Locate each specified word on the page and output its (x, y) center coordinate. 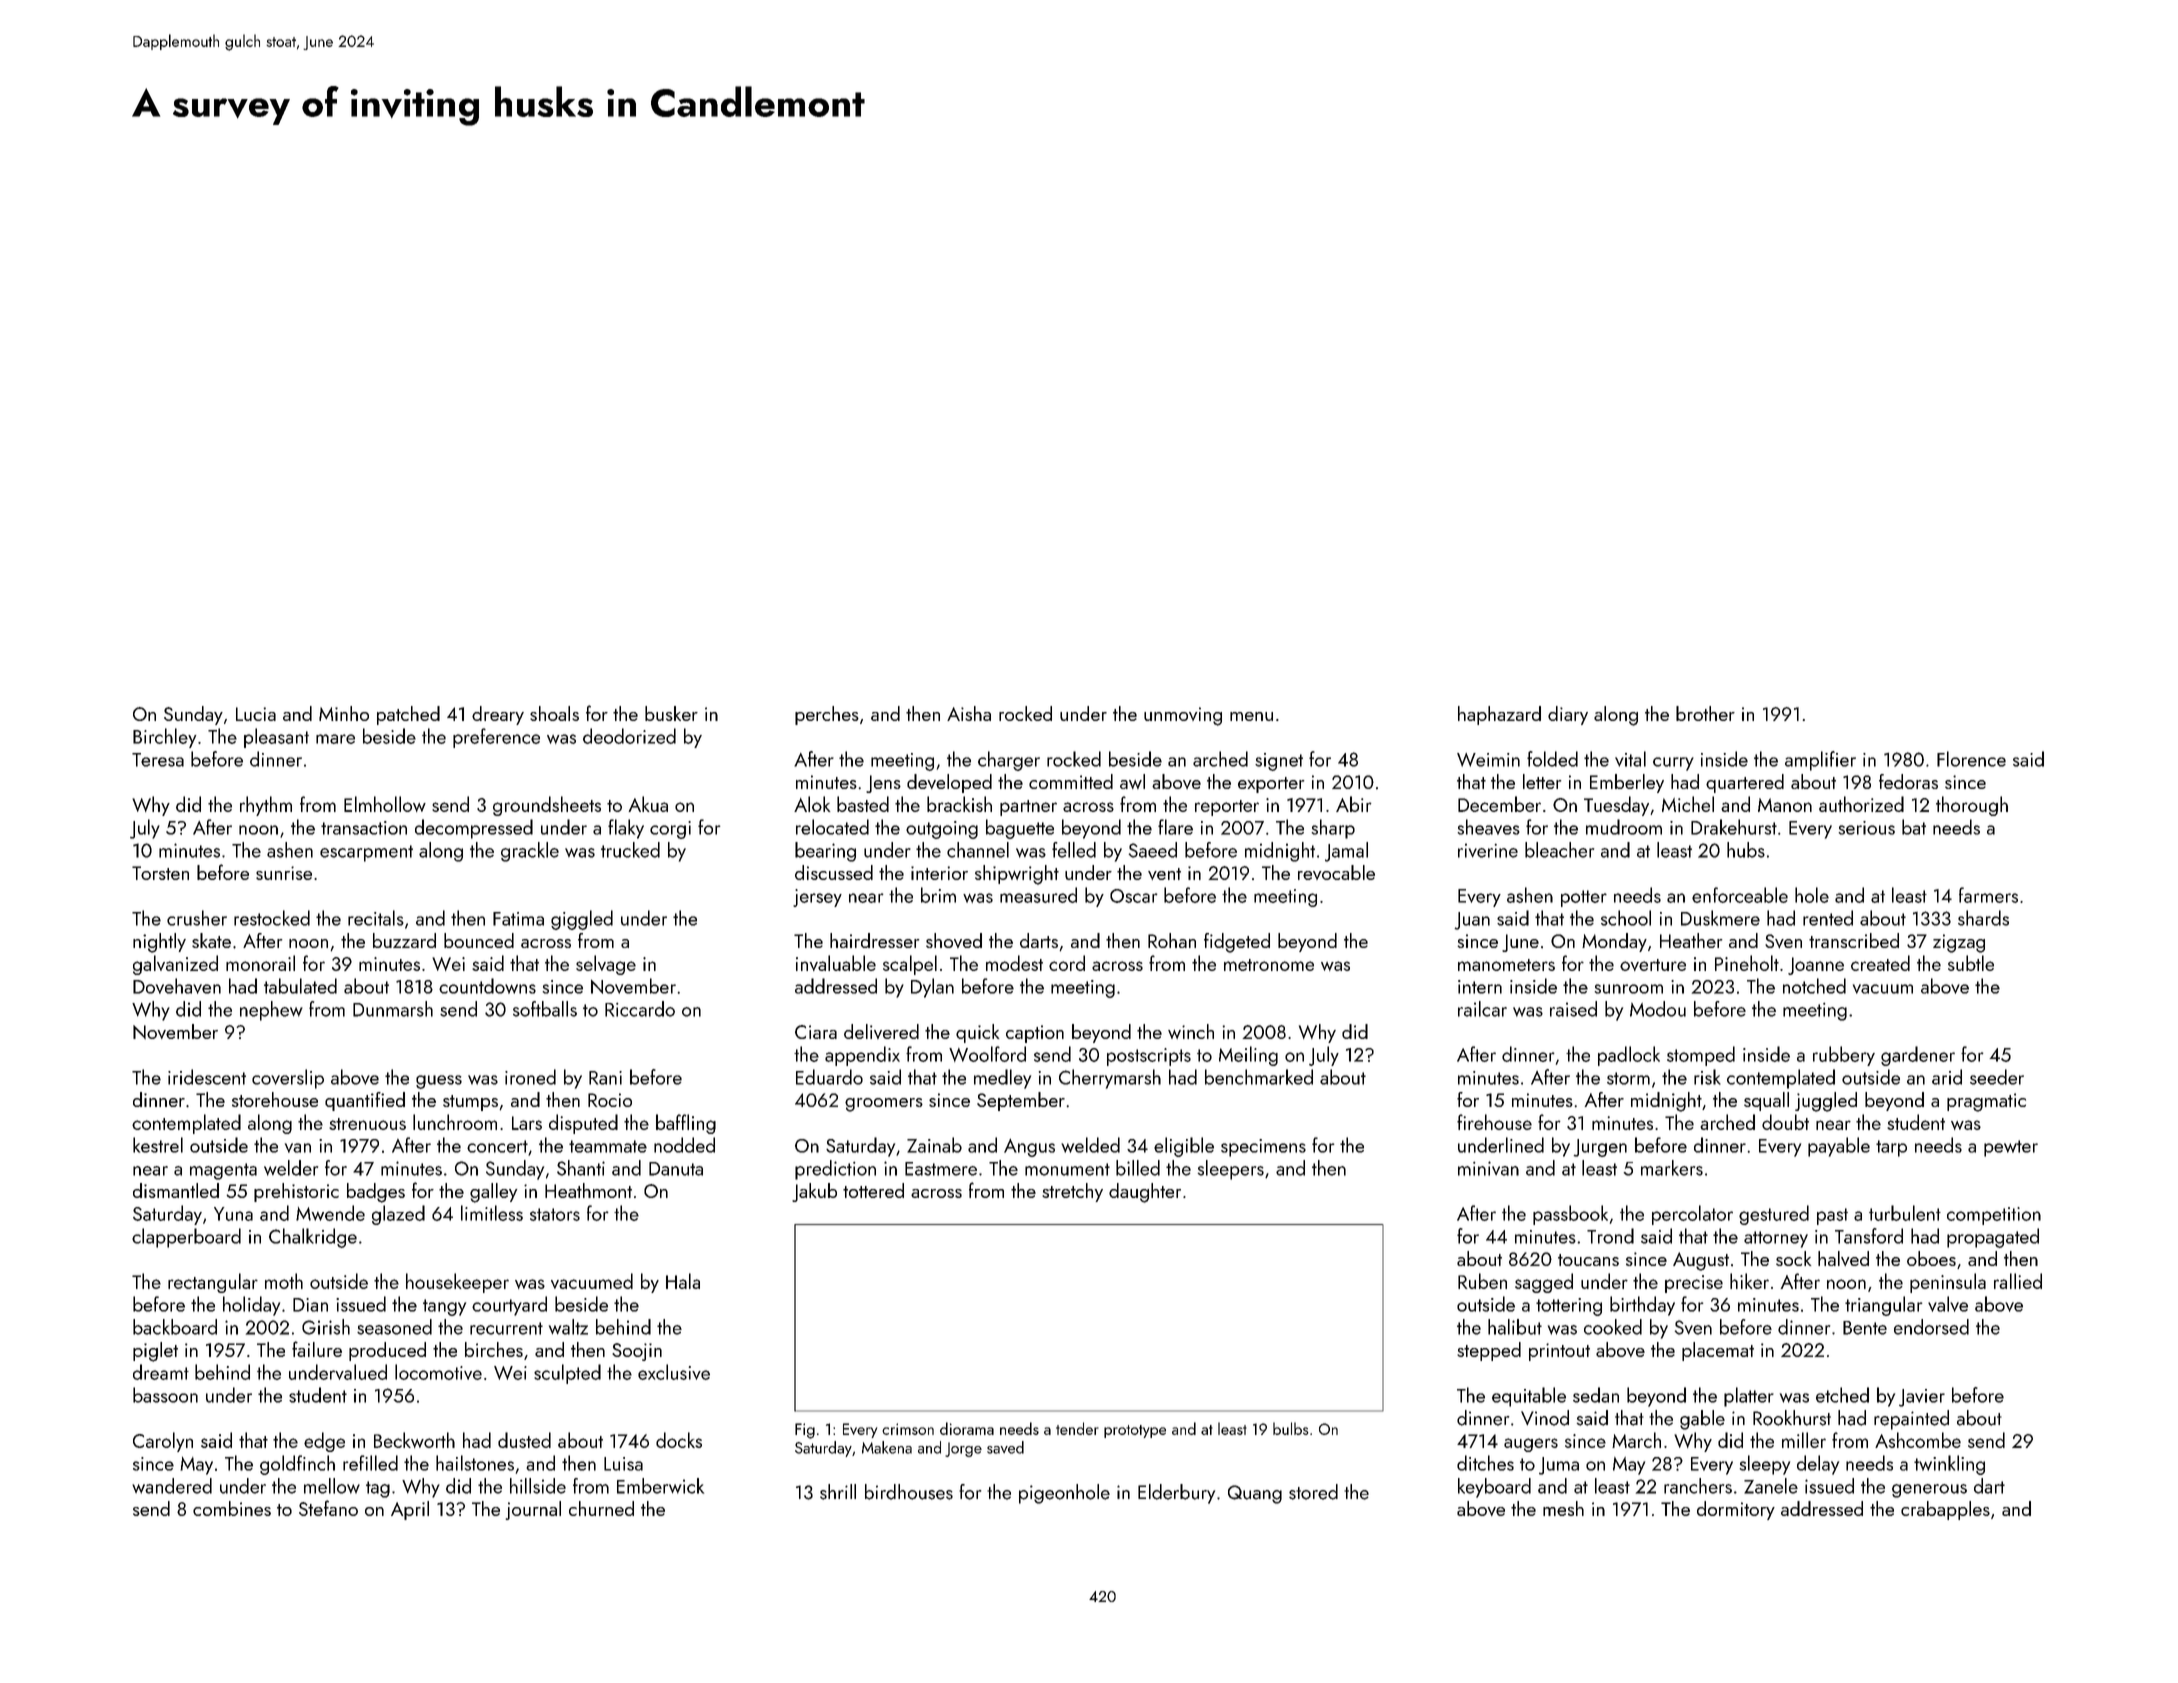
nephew (271, 1011)
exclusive (674, 1372)
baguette (1020, 829)
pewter (2011, 1148)
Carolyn (163, 1442)
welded (1090, 1145)
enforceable (1740, 895)
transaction (364, 828)
